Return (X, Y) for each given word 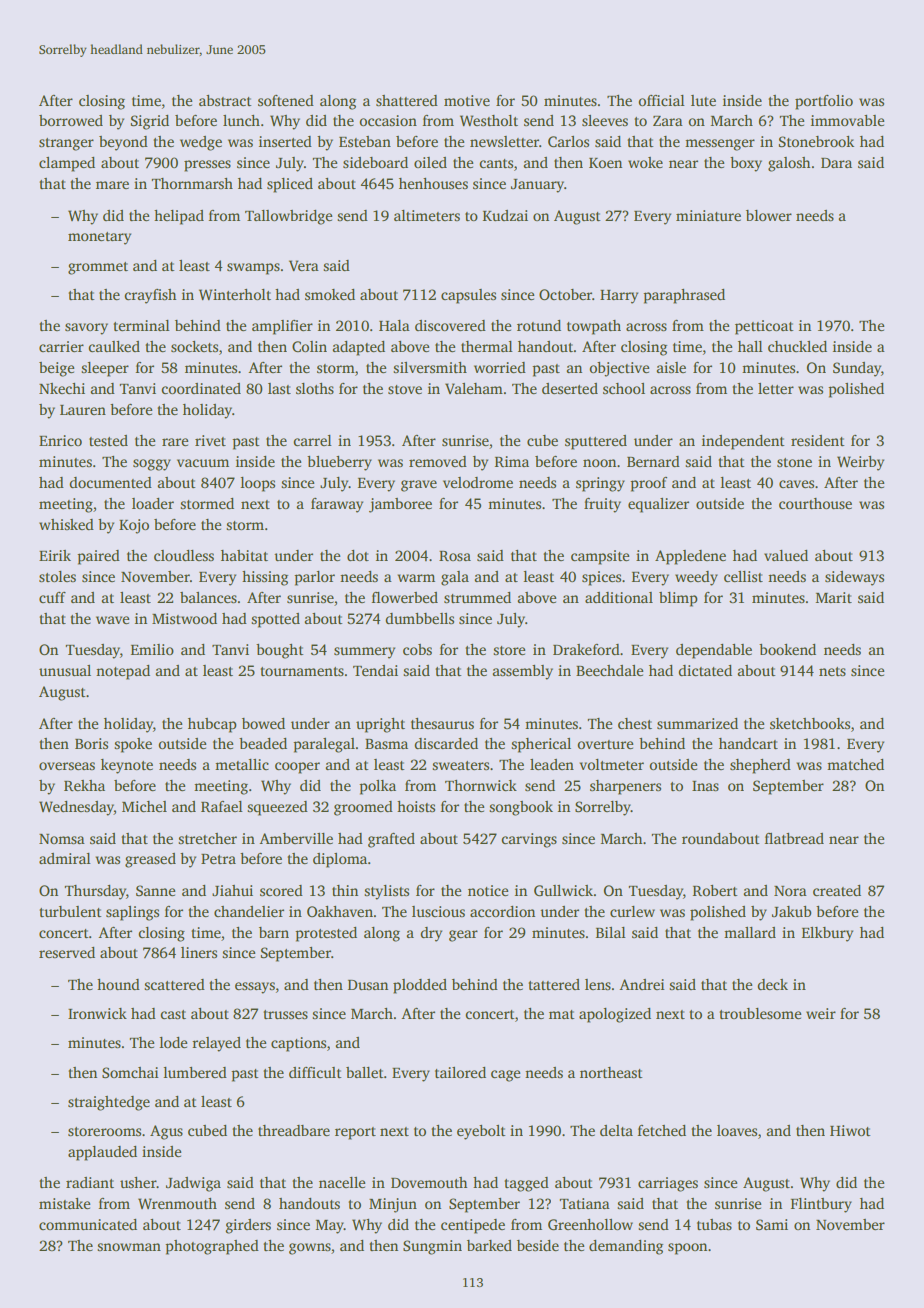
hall (750, 346)
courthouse (815, 503)
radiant (90, 1182)
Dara (836, 163)
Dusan (368, 985)
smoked (330, 294)
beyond (123, 143)
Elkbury (827, 934)
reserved (67, 952)
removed (438, 461)
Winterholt (235, 294)
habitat (244, 555)
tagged (526, 1184)
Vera (304, 265)
